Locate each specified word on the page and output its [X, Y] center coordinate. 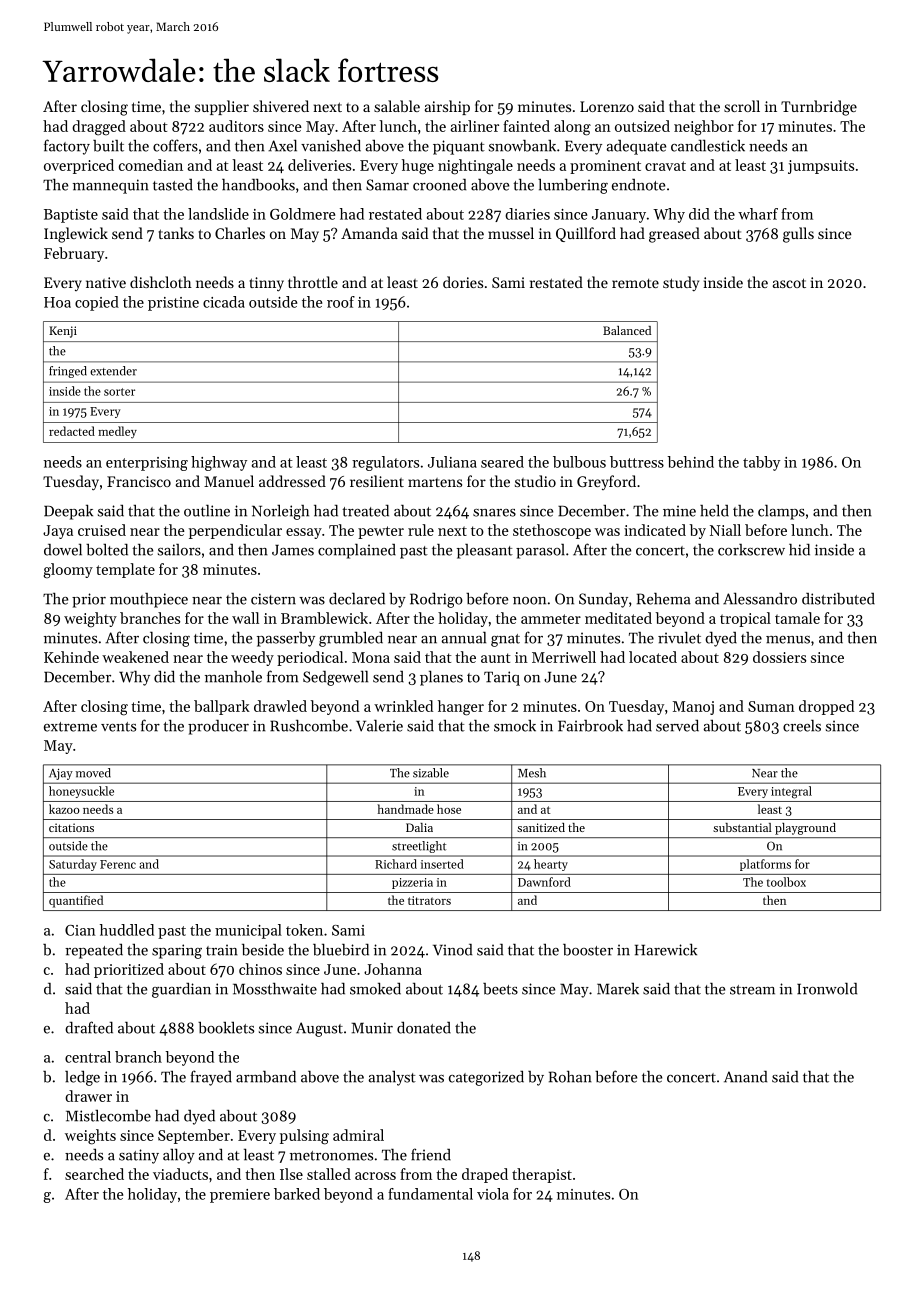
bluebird [341, 949]
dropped [826, 707]
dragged [99, 128]
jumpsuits [821, 167]
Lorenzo [607, 106]
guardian [181, 990]
